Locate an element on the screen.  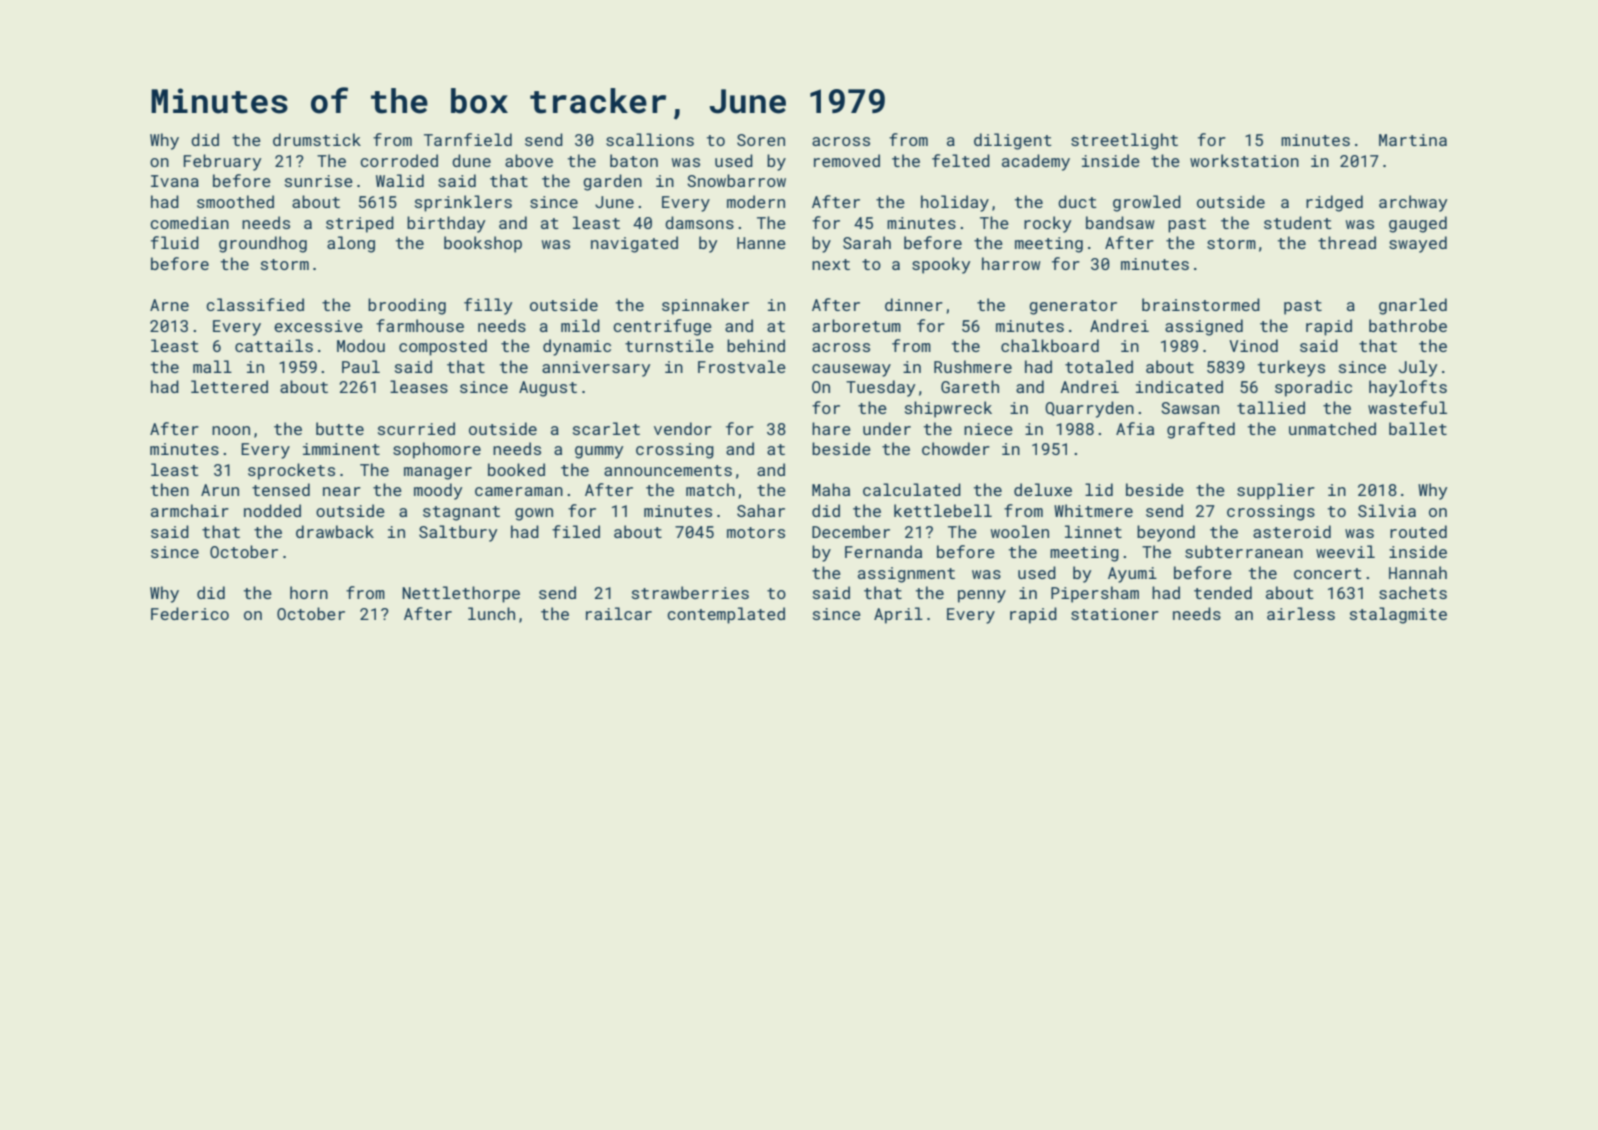
holiday is located at coordinates (955, 203).
